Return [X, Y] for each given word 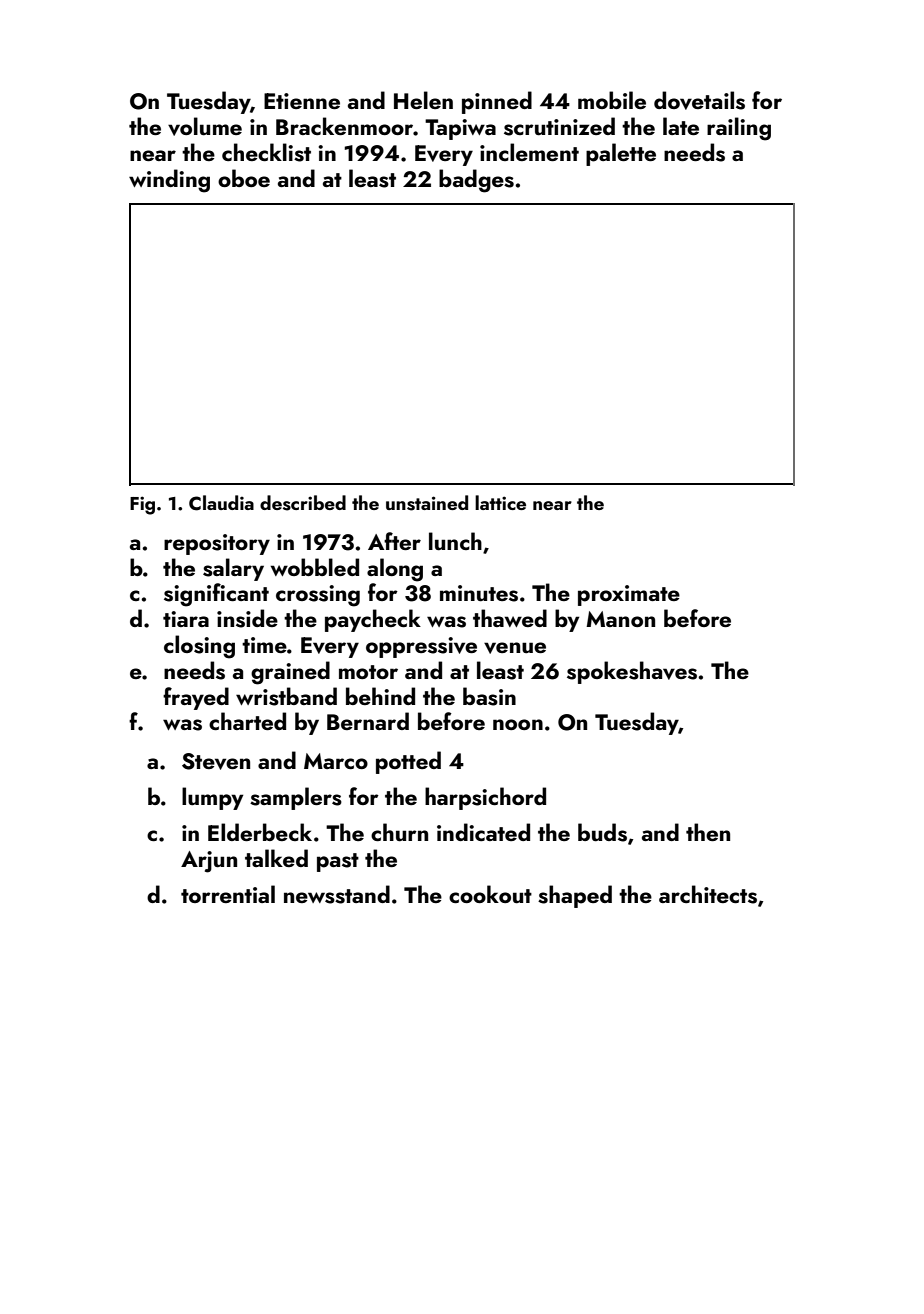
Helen [423, 100]
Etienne [302, 101]
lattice [500, 502]
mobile [612, 100]
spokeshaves [632, 672]
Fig [142, 505]
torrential [228, 894]
